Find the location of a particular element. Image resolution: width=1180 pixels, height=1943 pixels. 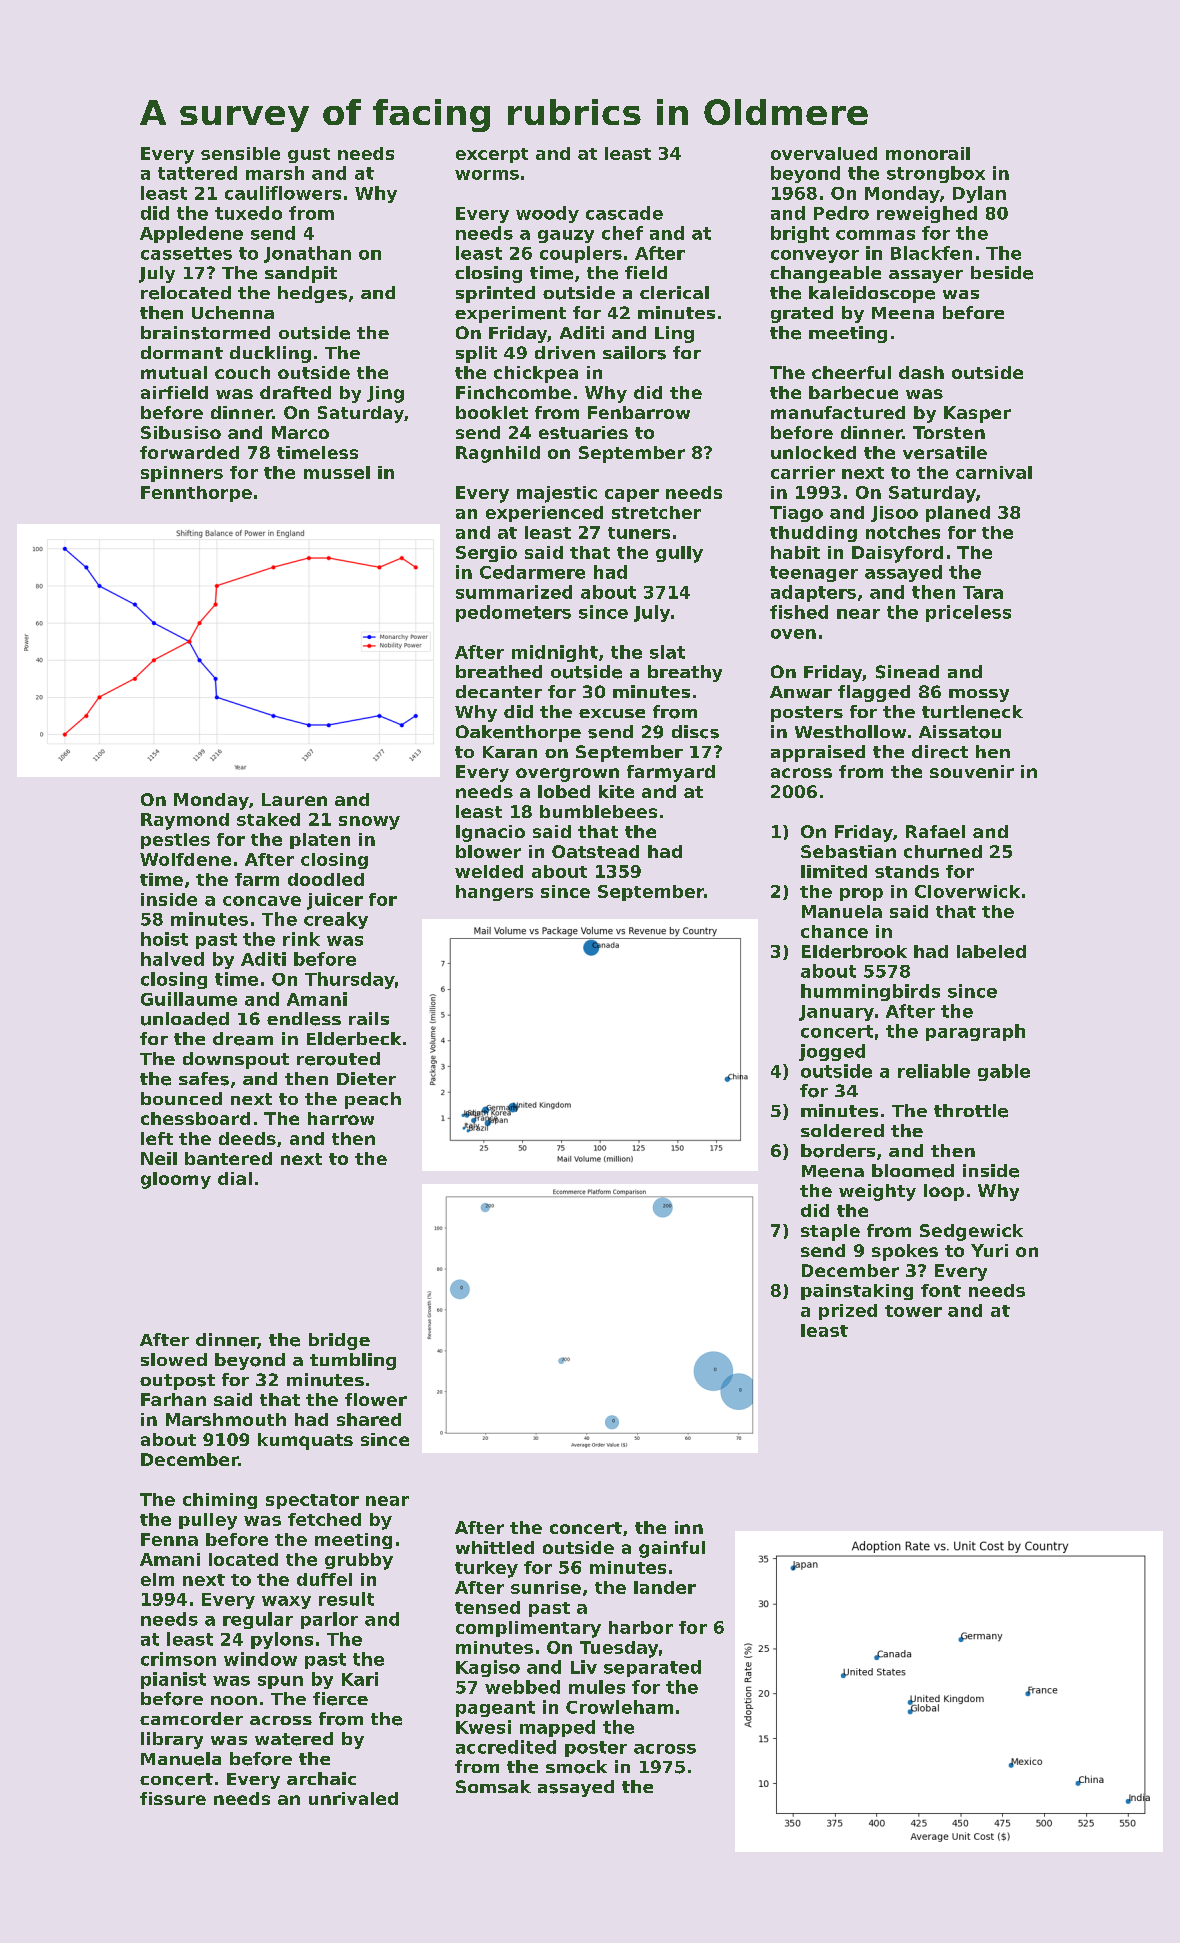

font is located at coordinates (941, 1290).
